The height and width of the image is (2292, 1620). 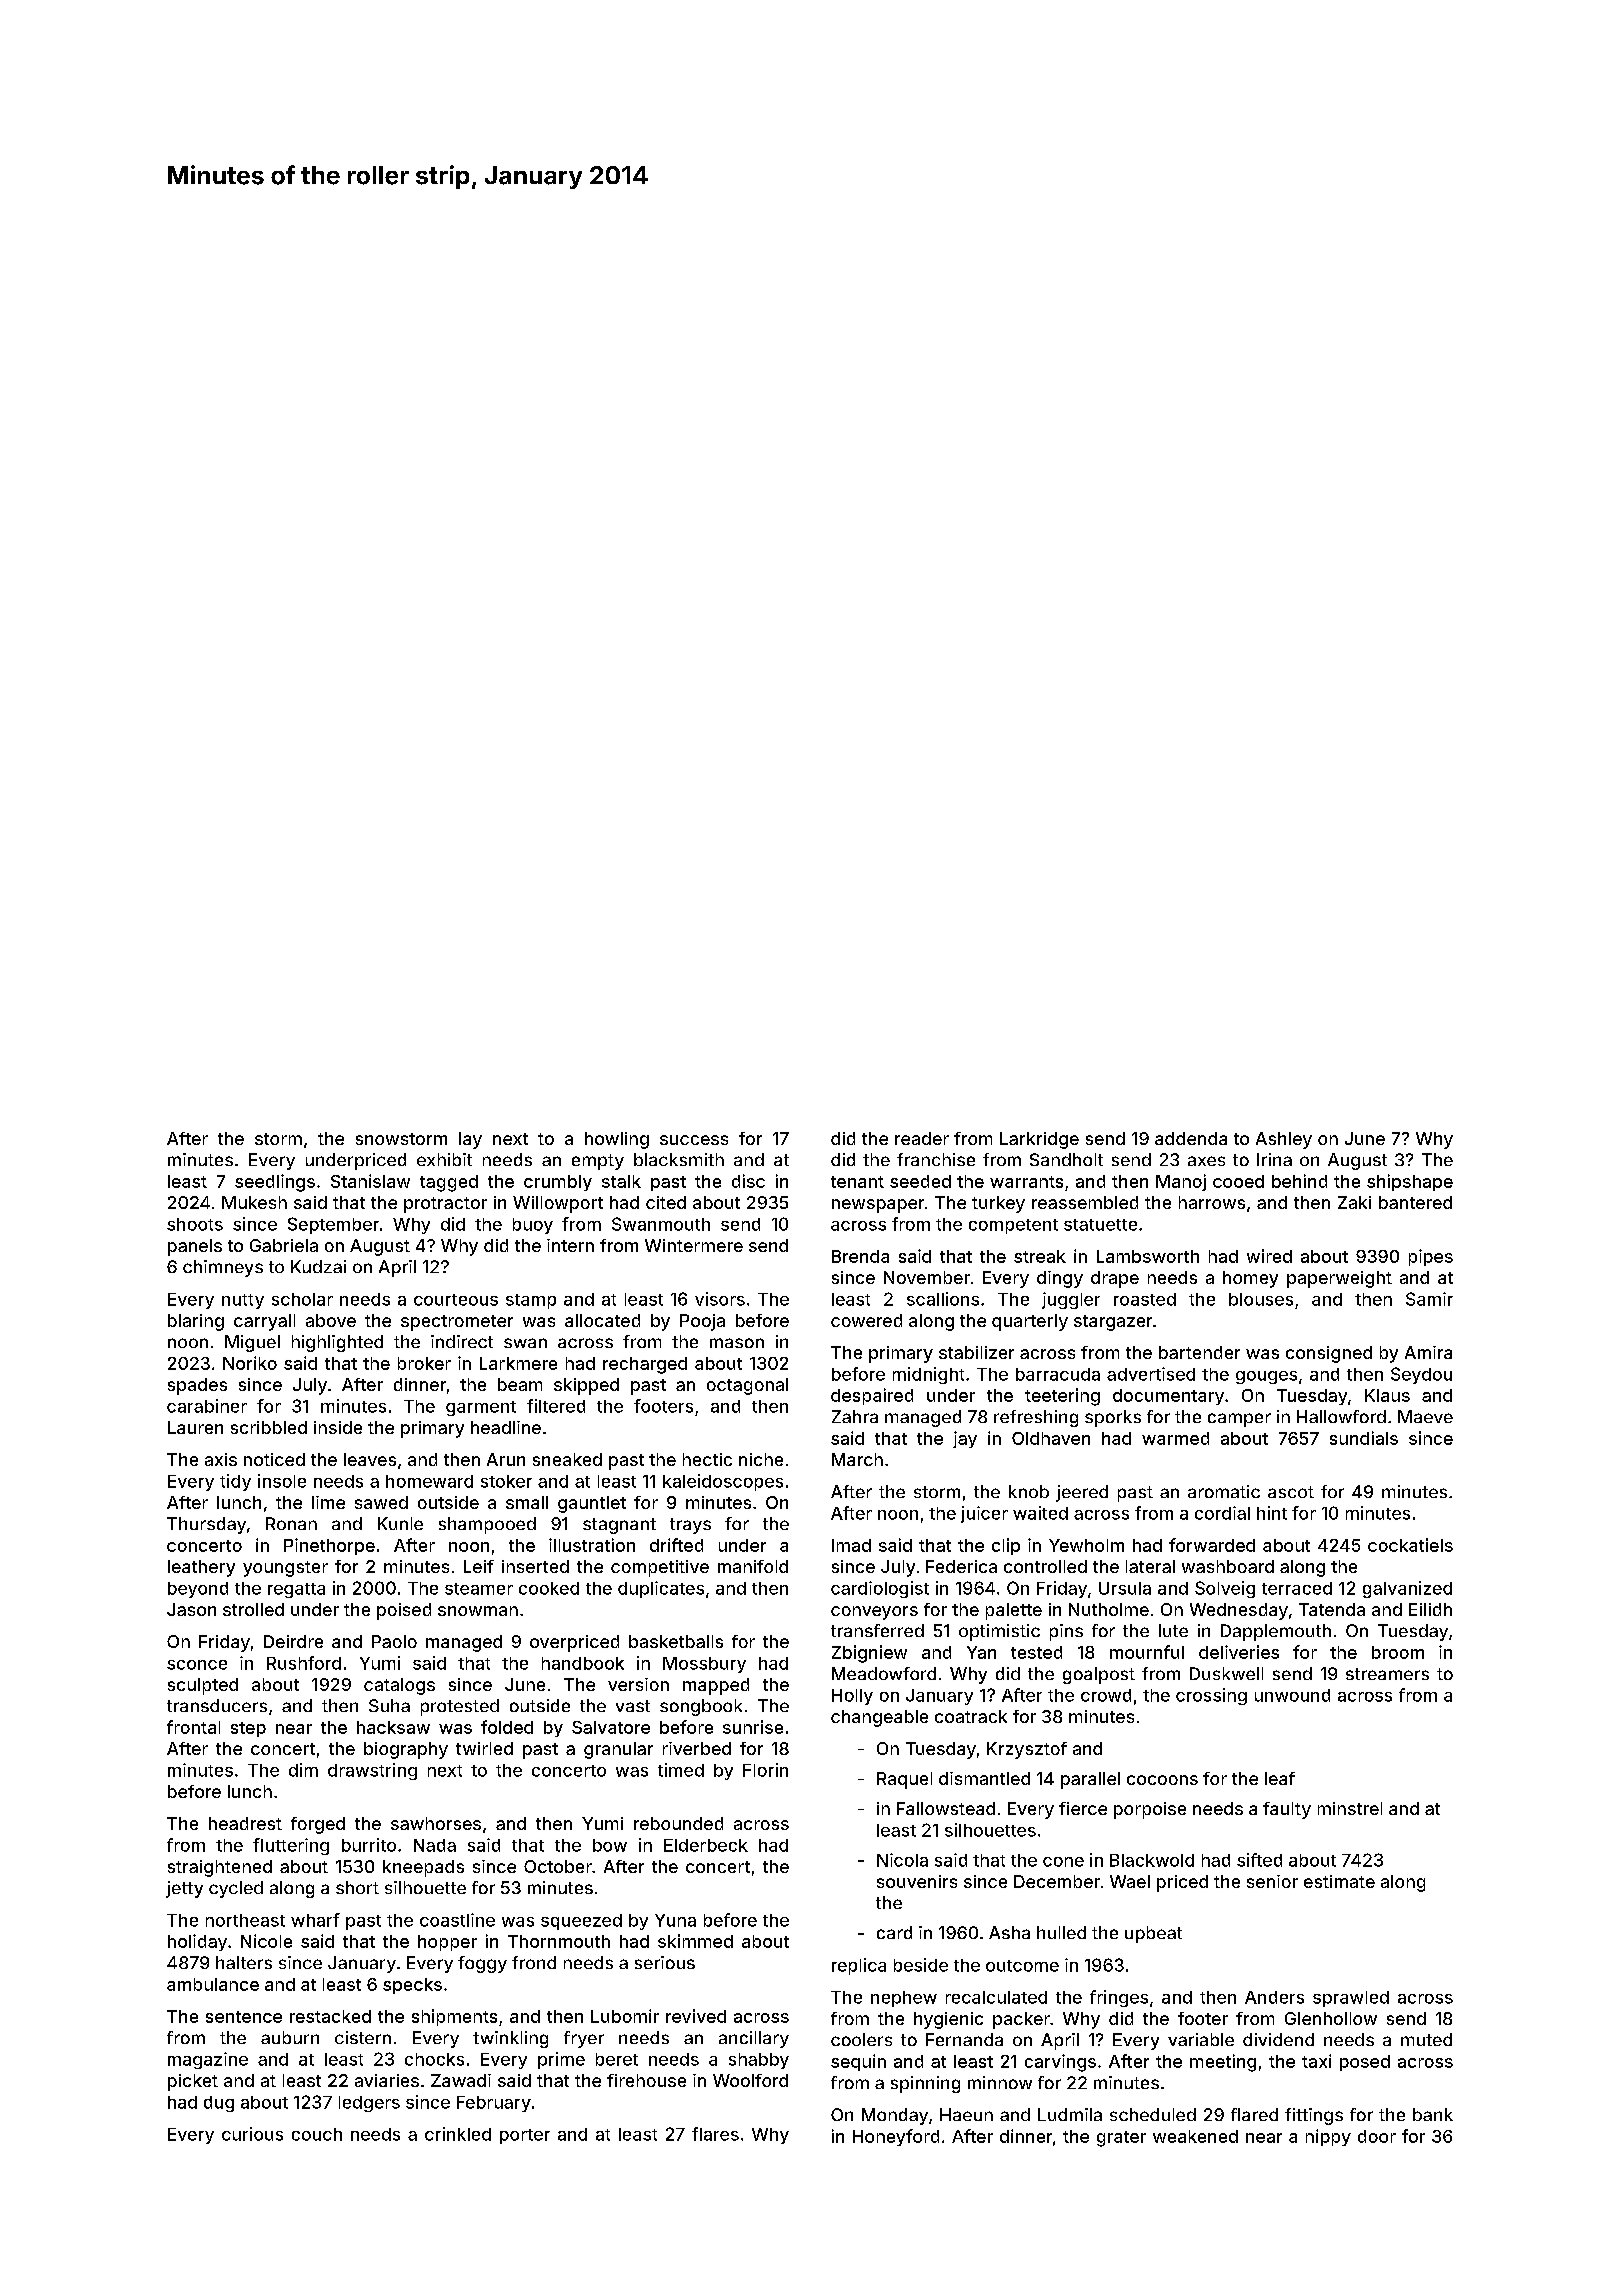 What do you see at coordinates (583, 1663) in the image?
I see `handbook` at bounding box center [583, 1663].
